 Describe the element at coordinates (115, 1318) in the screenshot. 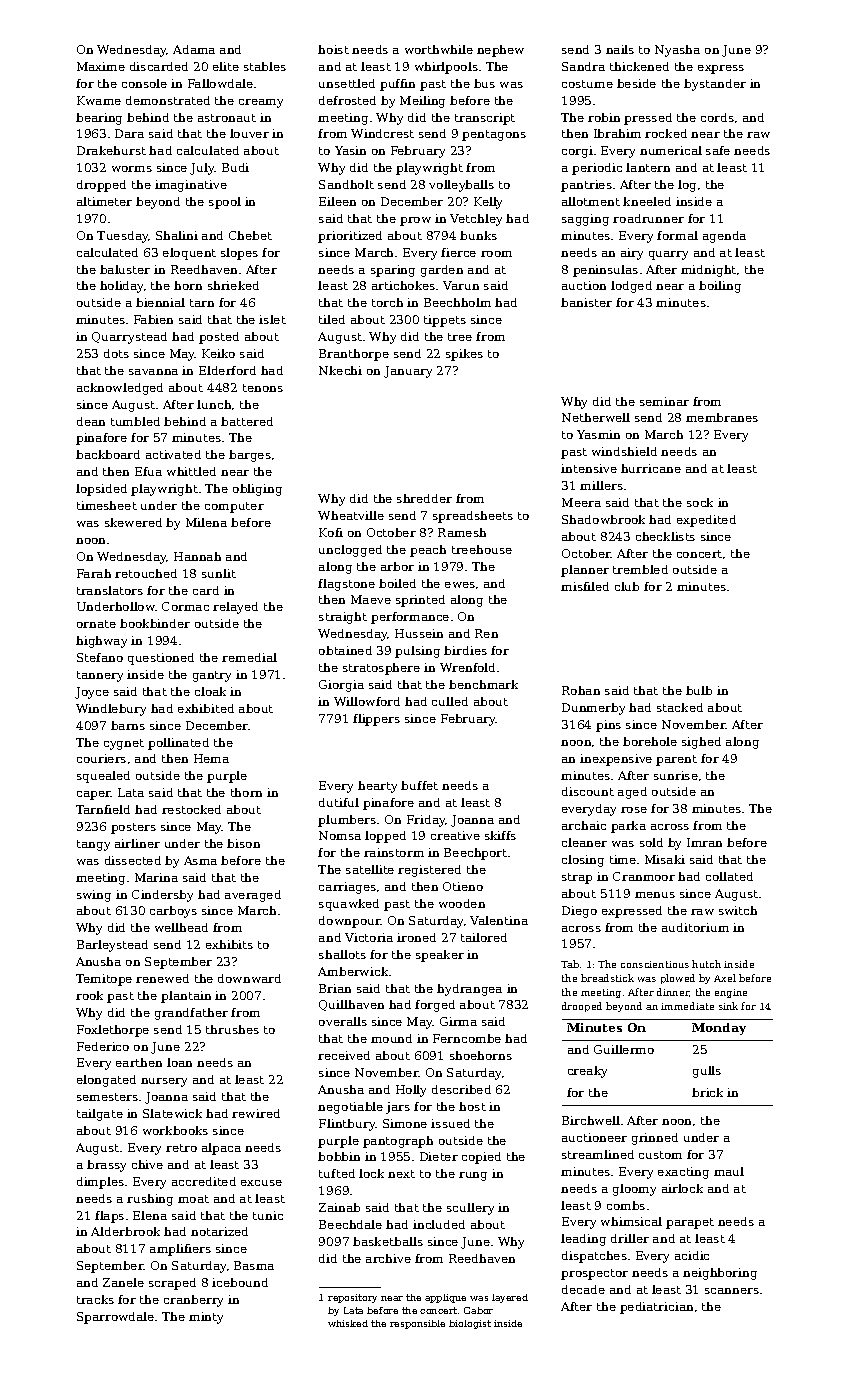

I see `Sparrowdale` at that location.
